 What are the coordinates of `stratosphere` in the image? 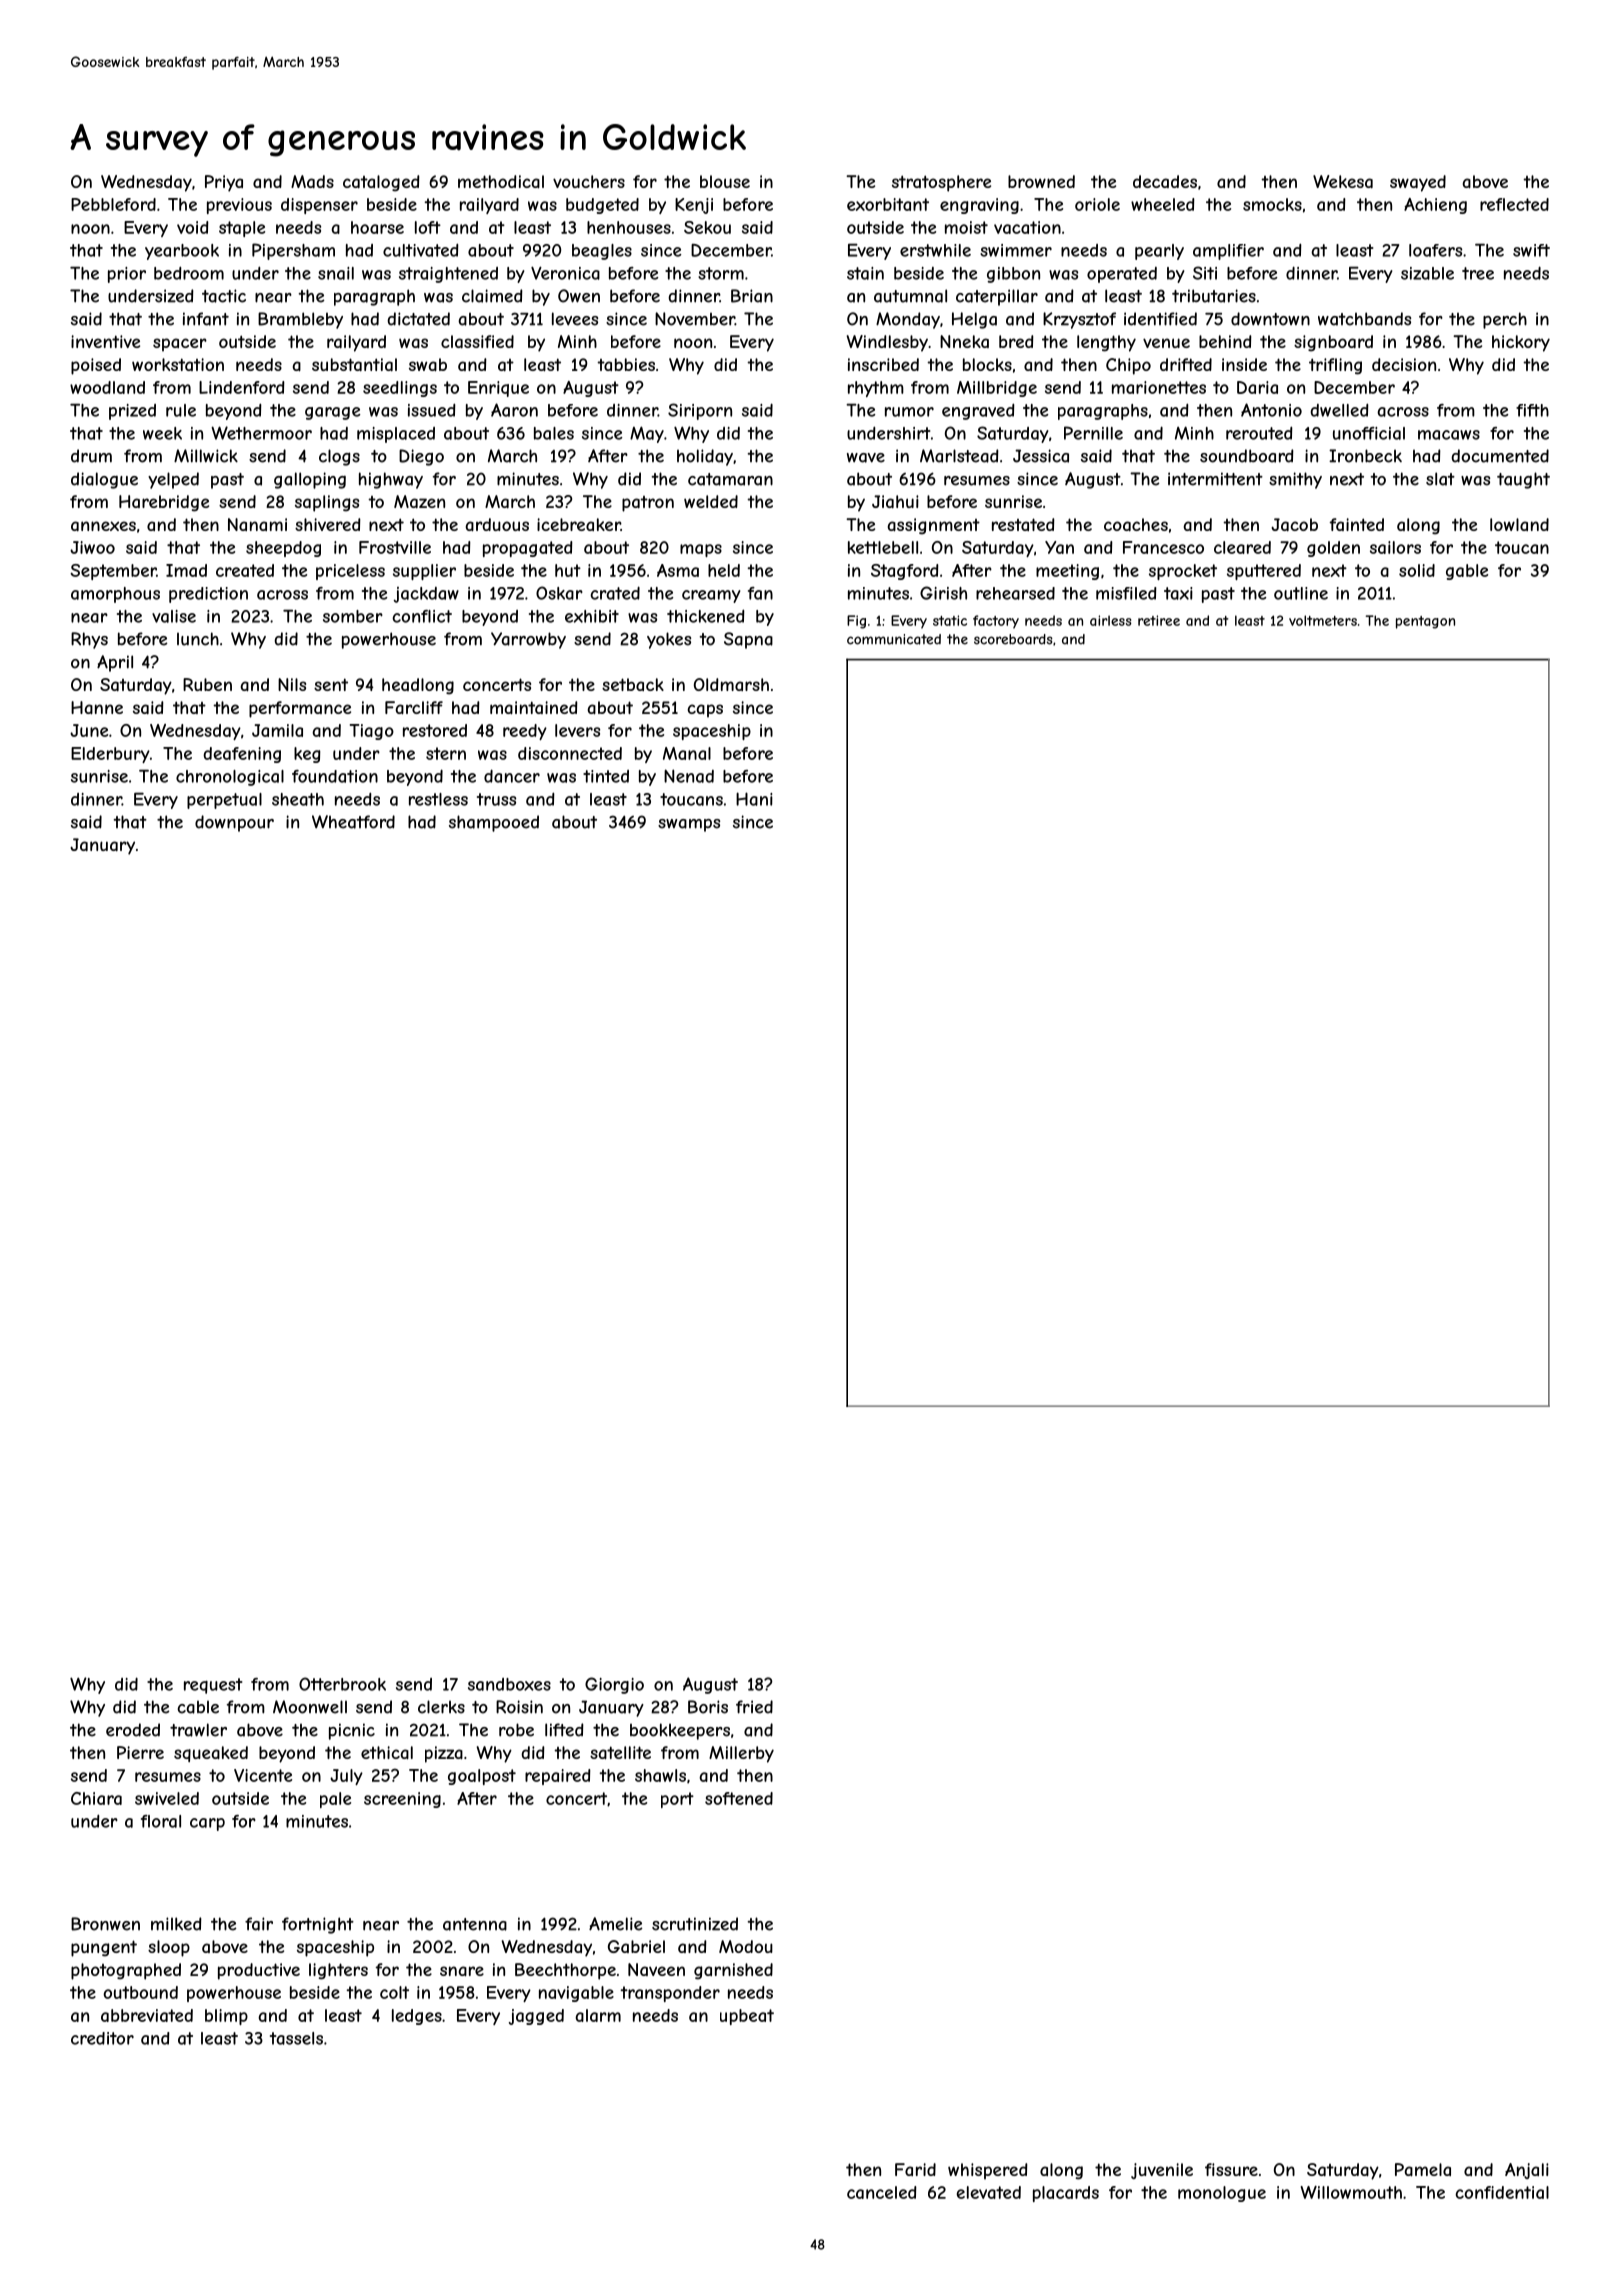 It's located at (941, 183).
